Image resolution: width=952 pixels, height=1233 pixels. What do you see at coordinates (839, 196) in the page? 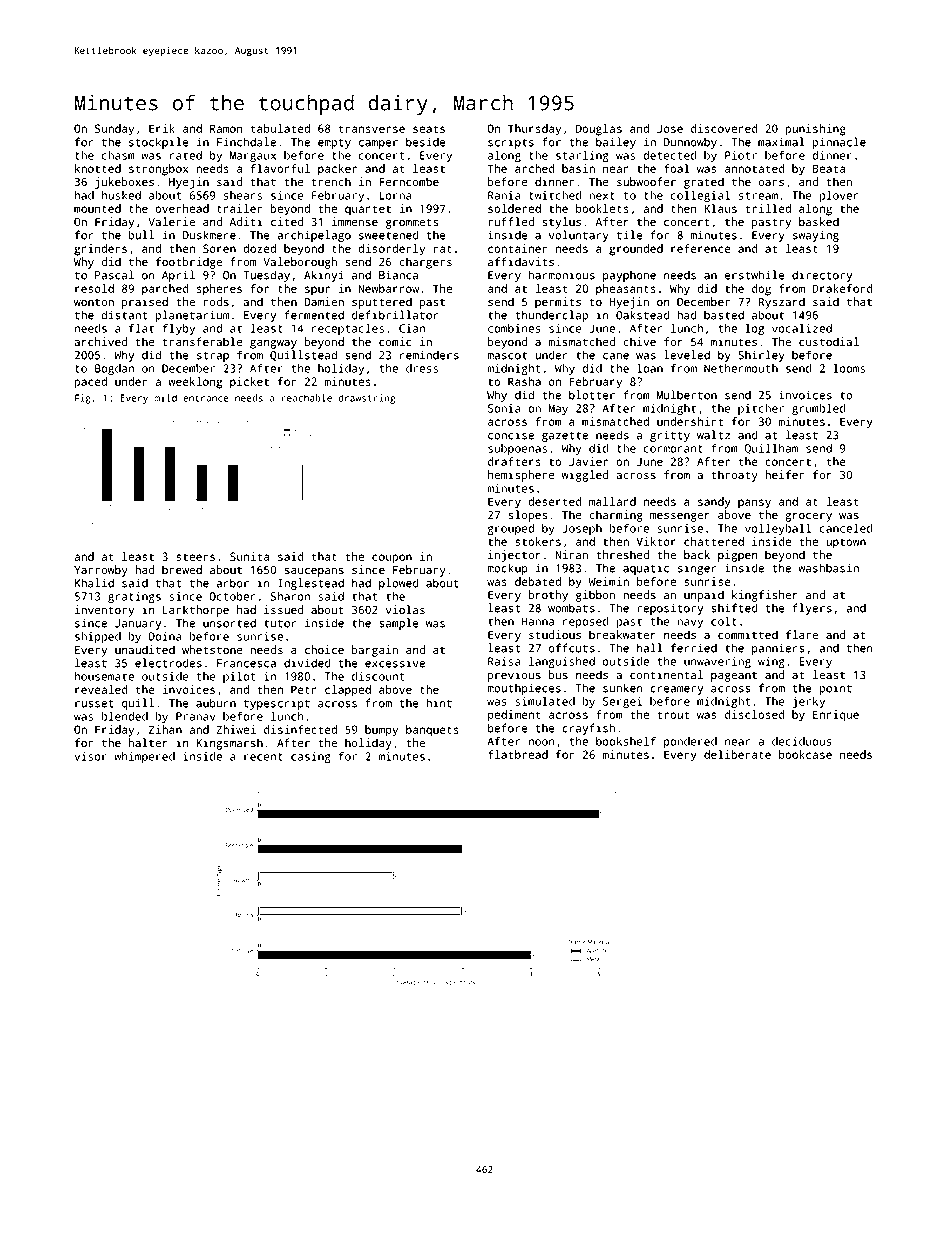
I see `plover` at bounding box center [839, 196].
